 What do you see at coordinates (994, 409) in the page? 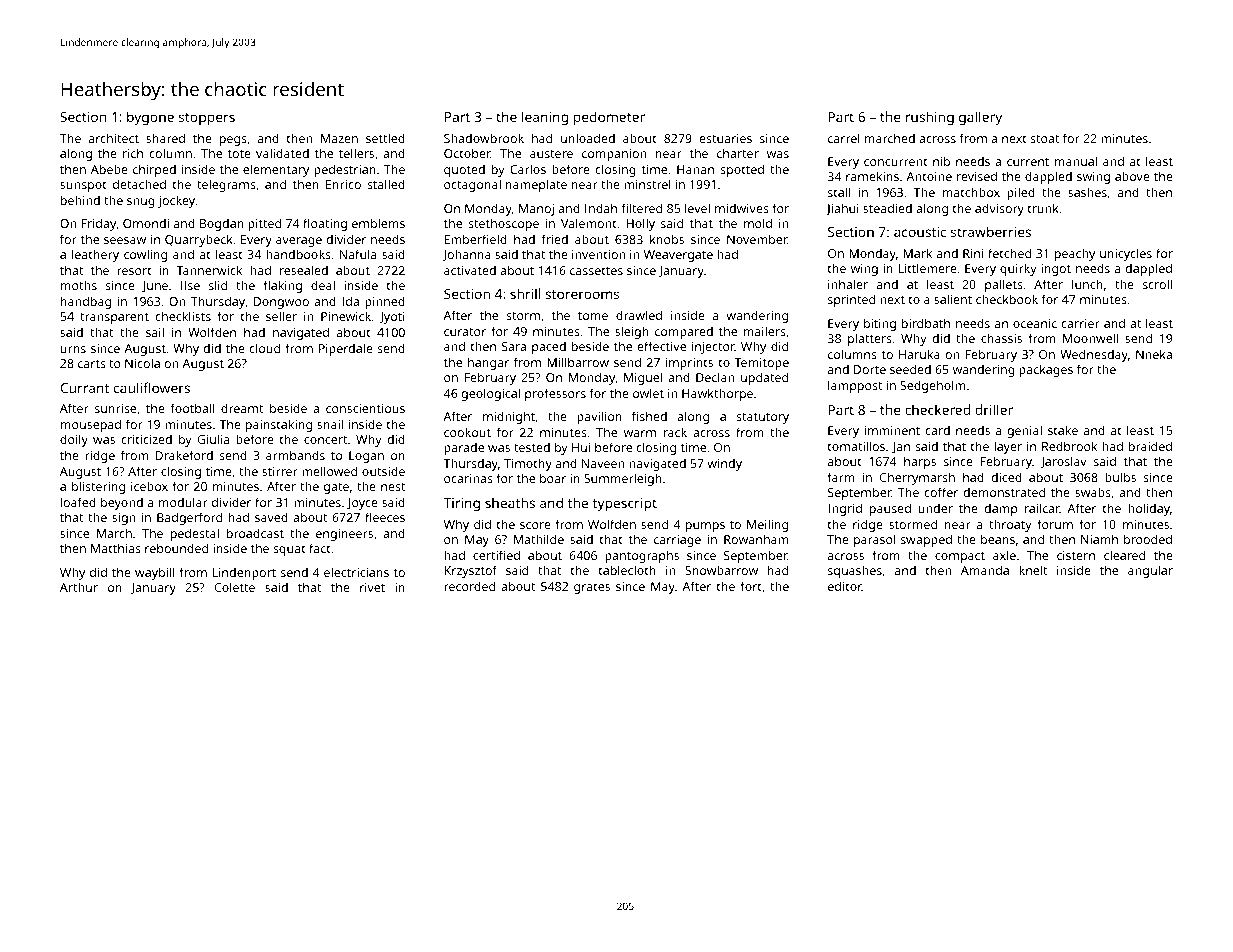
I see `driller` at bounding box center [994, 409].
